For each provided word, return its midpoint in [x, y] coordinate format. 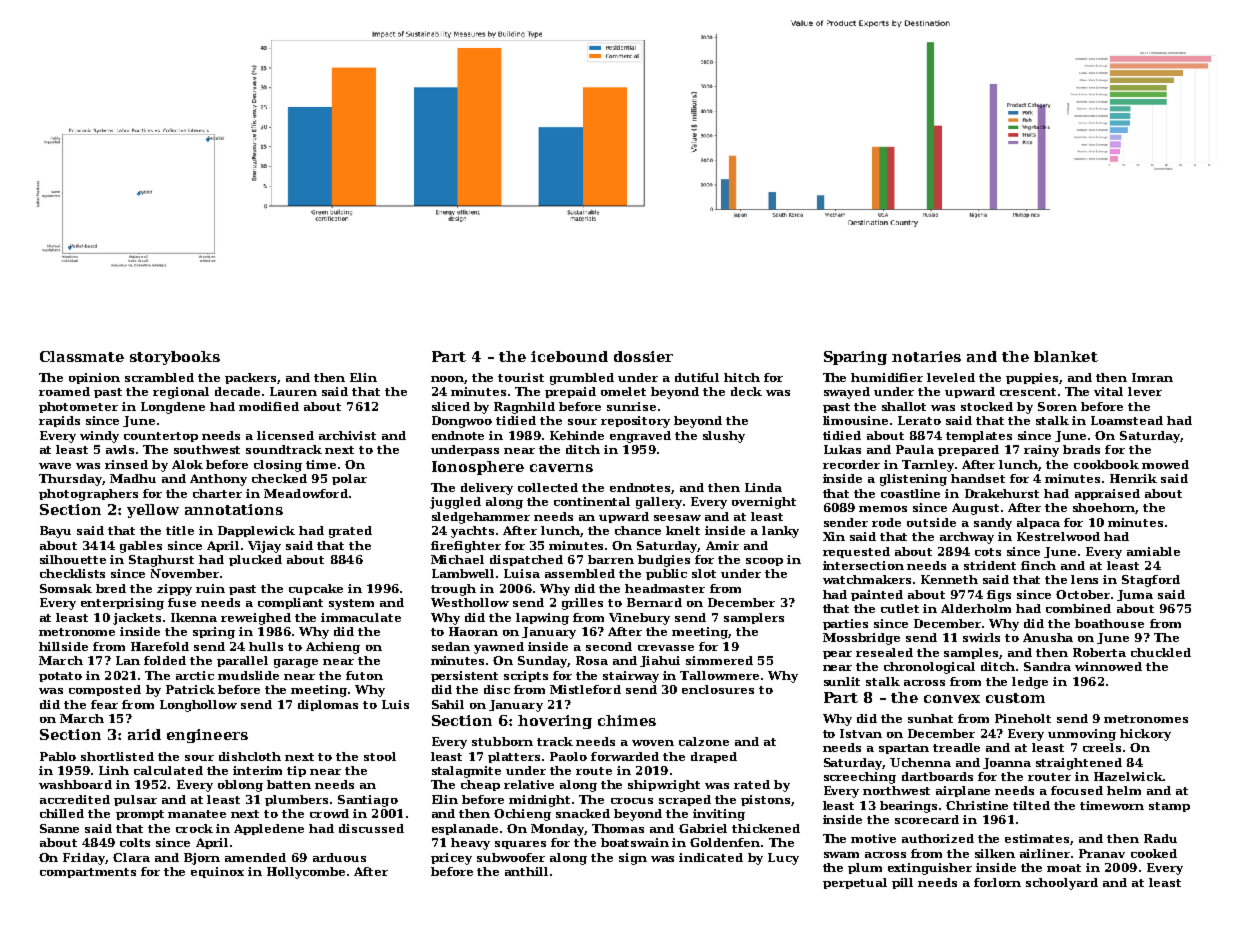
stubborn [502, 741]
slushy [724, 437]
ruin [210, 588]
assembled [580, 573]
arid [144, 734]
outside [931, 522]
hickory [1145, 735]
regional [181, 393]
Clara [131, 857]
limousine [855, 420]
